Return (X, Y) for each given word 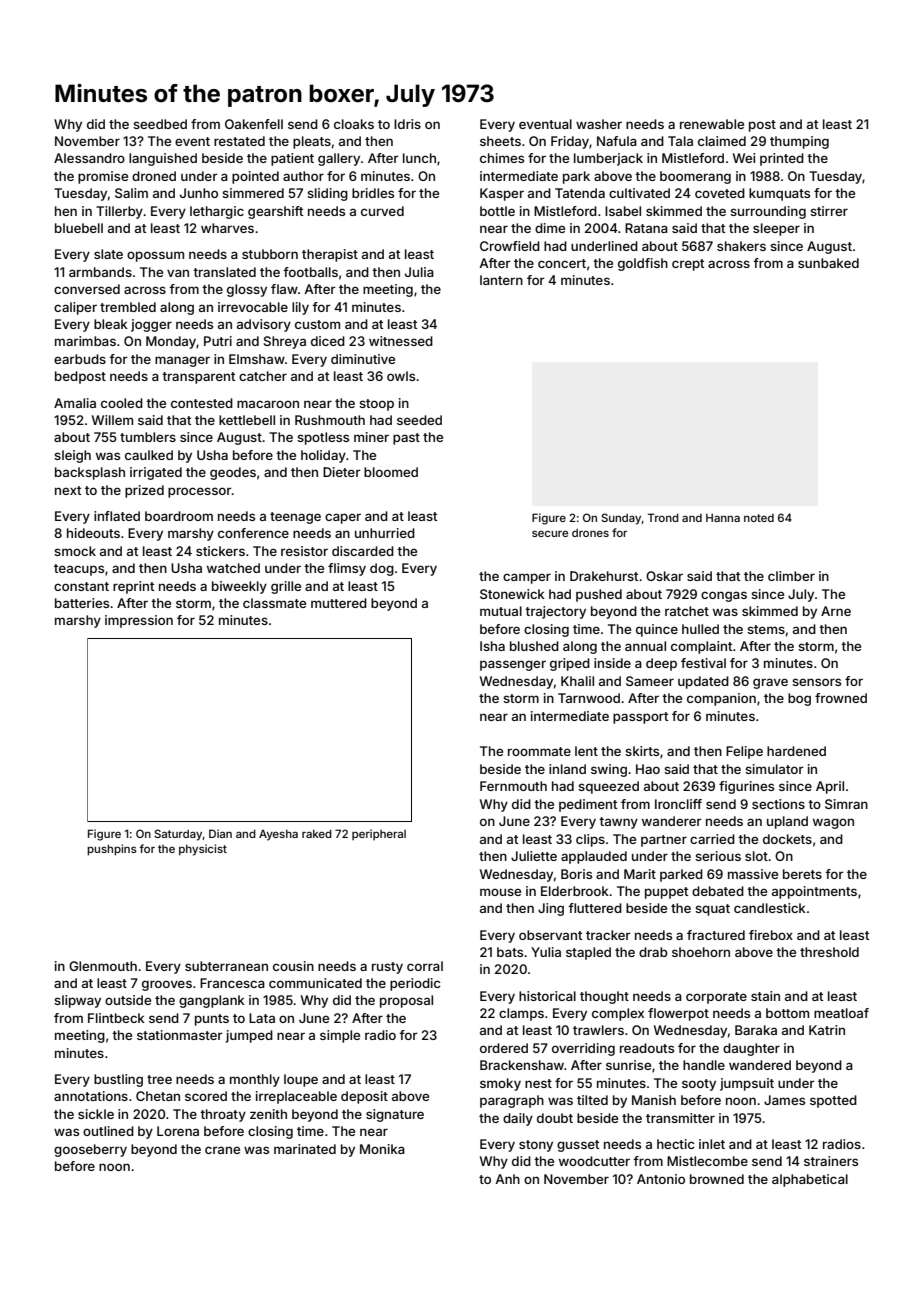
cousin (293, 966)
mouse (500, 892)
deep (661, 664)
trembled (128, 307)
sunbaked (828, 263)
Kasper (502, 194)
